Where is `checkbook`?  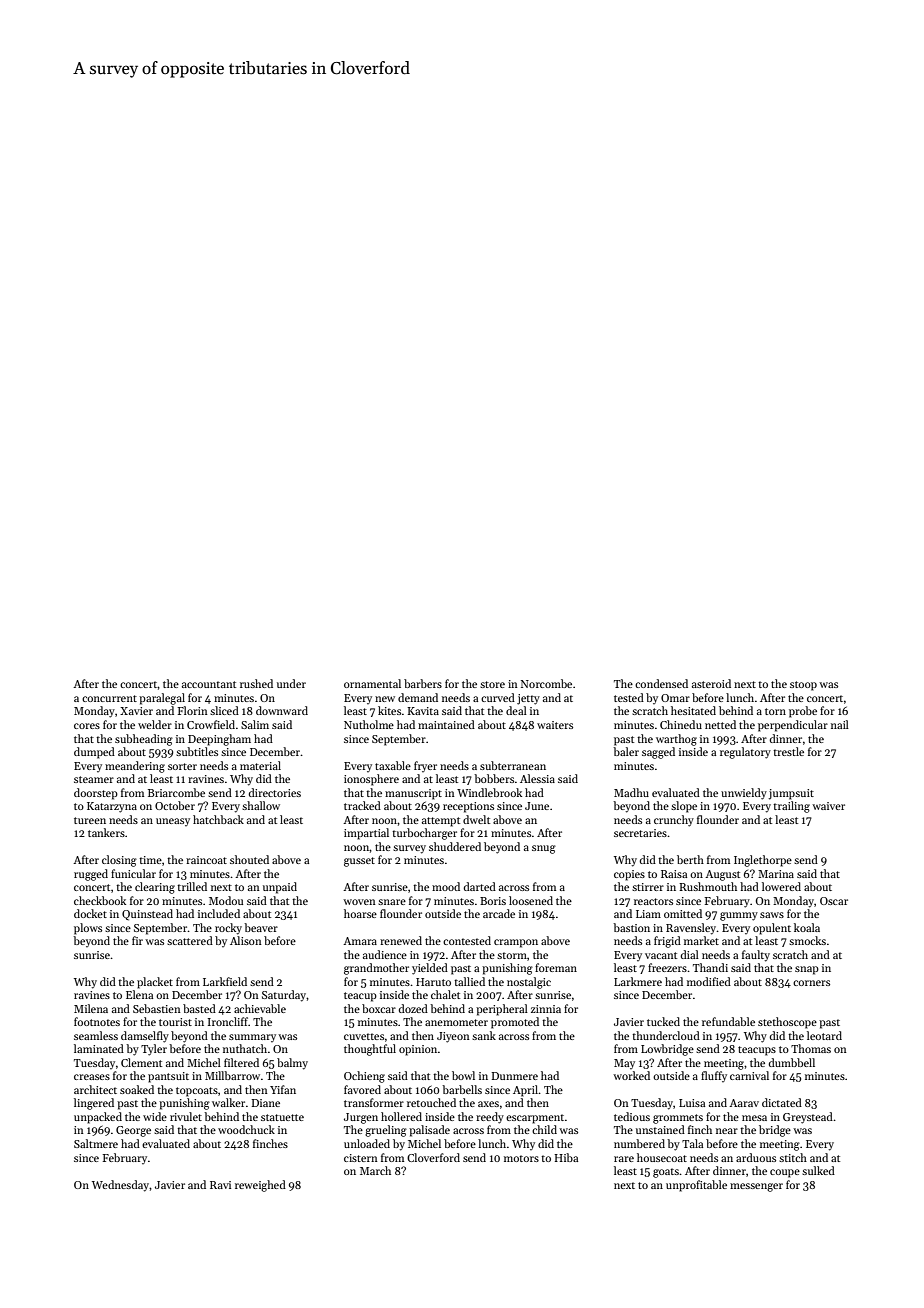
checkbook is located at coordinates (100, 900).
